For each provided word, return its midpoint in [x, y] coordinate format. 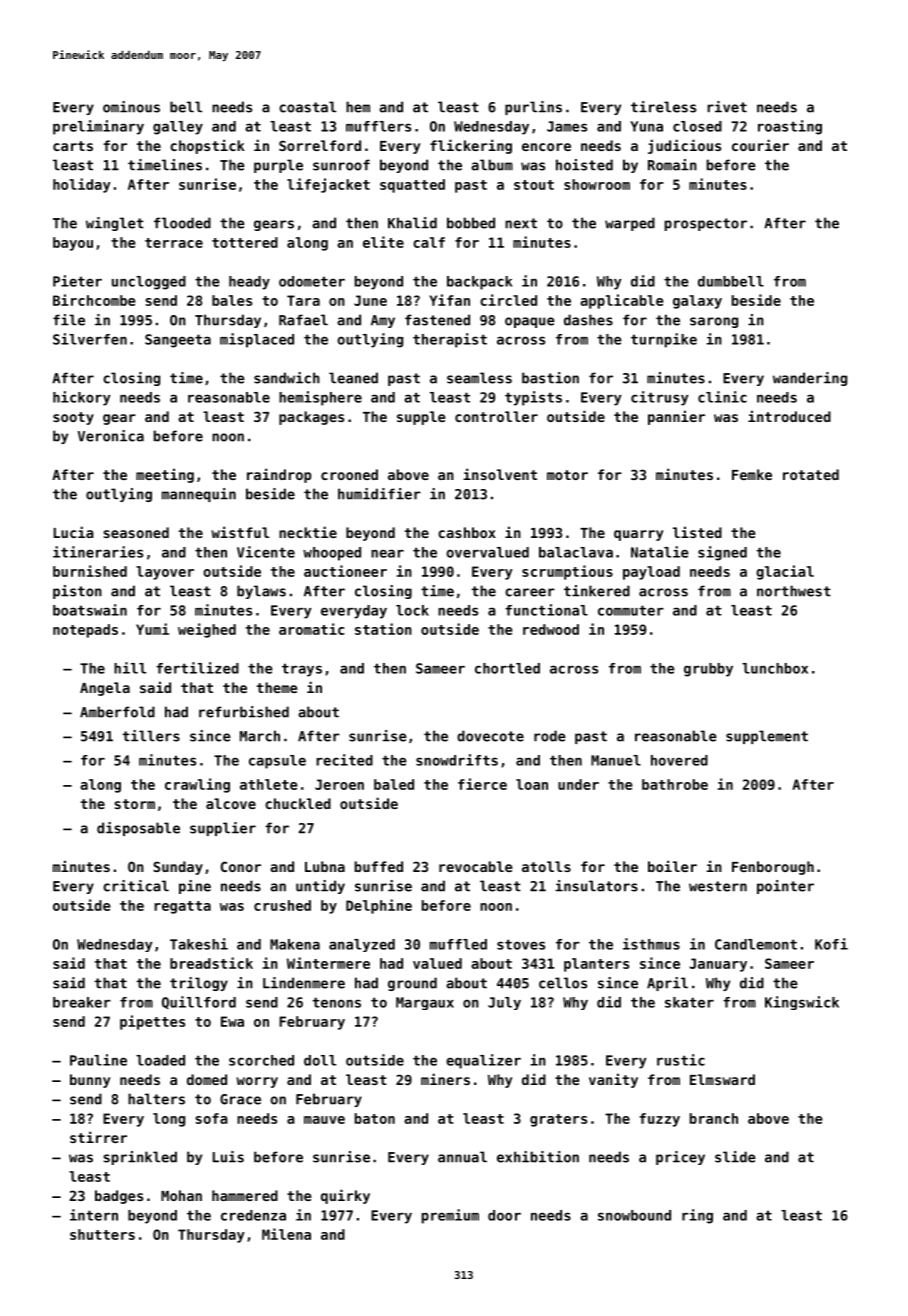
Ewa [232, 1021]
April [667, 984]
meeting [165, 475]
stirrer [98, 1137]
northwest [794, 591]
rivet [727, 107]
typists [533, 398]
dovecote [490, 736]
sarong [714, 322]
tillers [151, 736]
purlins [533, 108]
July [504, 1003]
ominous [131, 107]
